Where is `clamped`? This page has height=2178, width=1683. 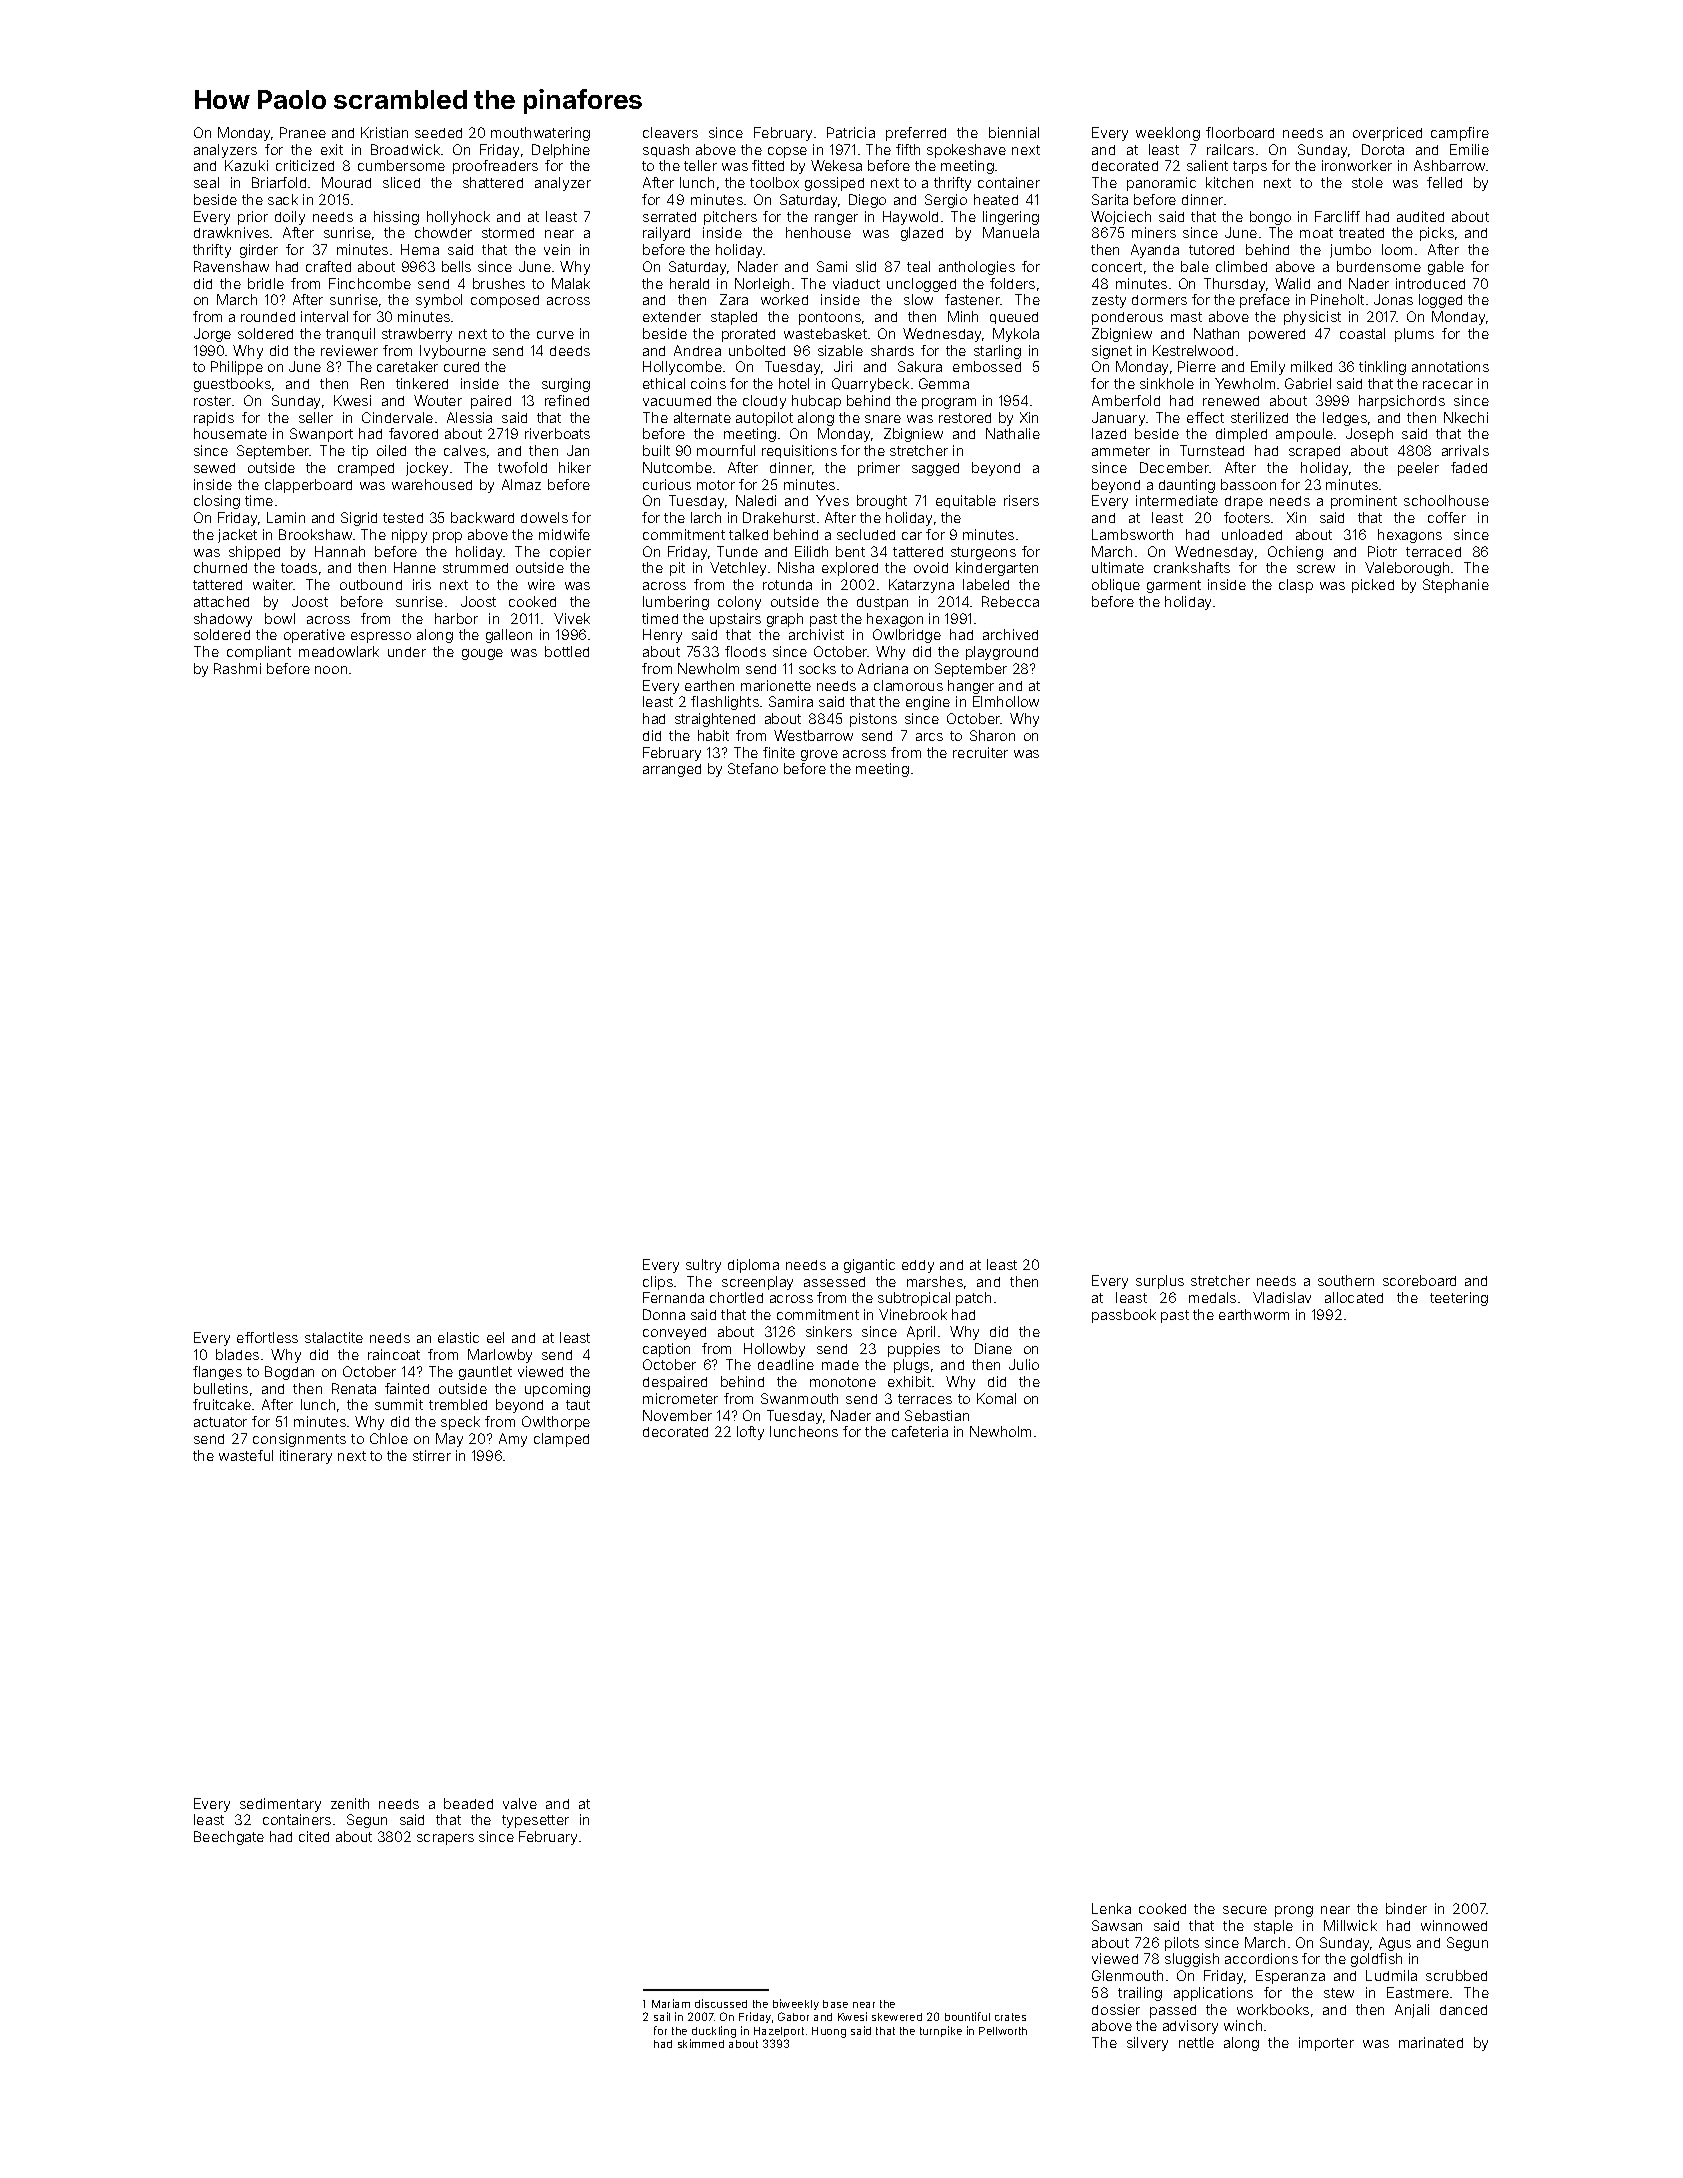 clamped is located at coordinates (561, 1440).
